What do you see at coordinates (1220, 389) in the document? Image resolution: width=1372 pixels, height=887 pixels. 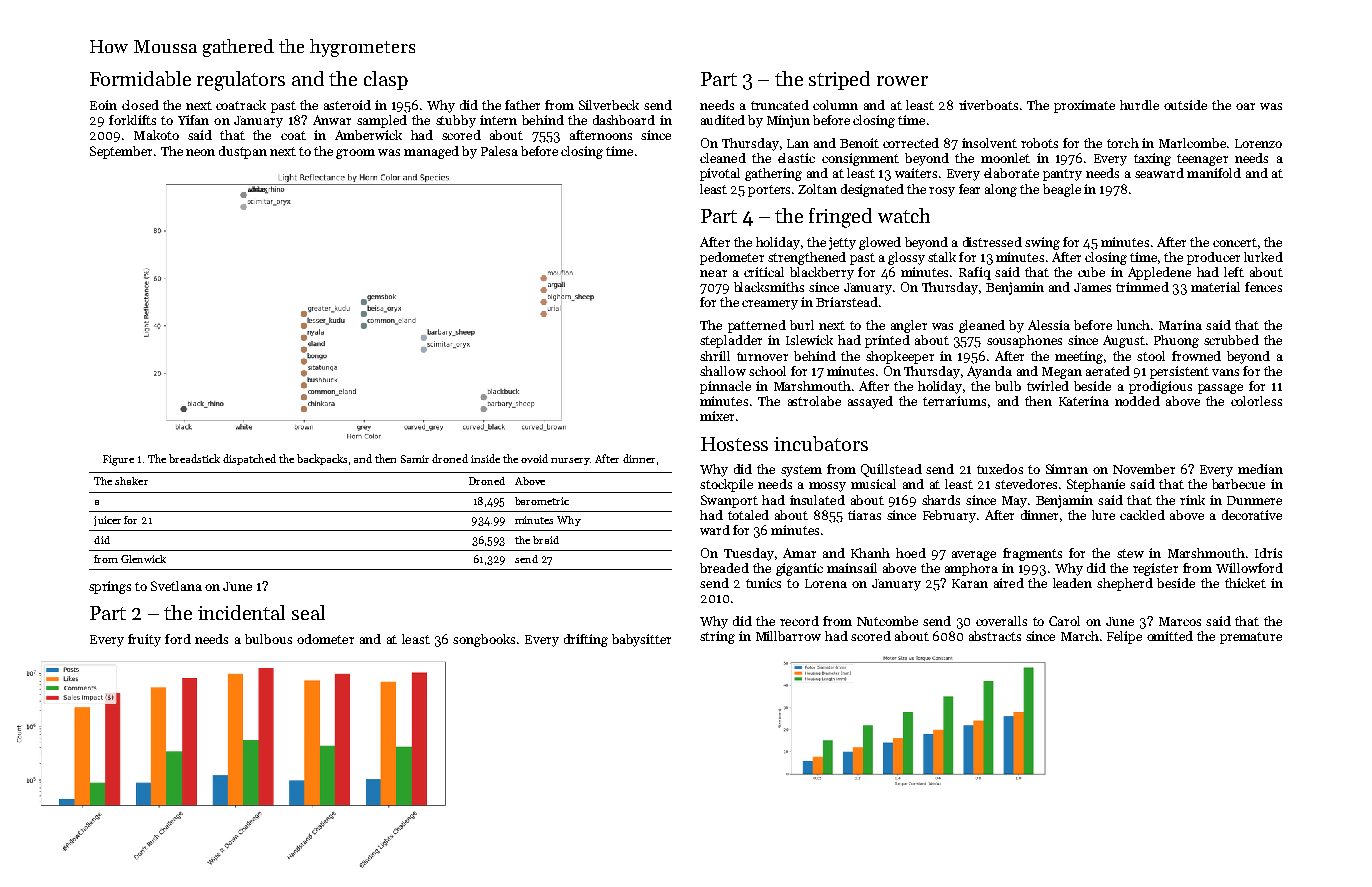 I see `passage` at bounding box center [1220, 389].
